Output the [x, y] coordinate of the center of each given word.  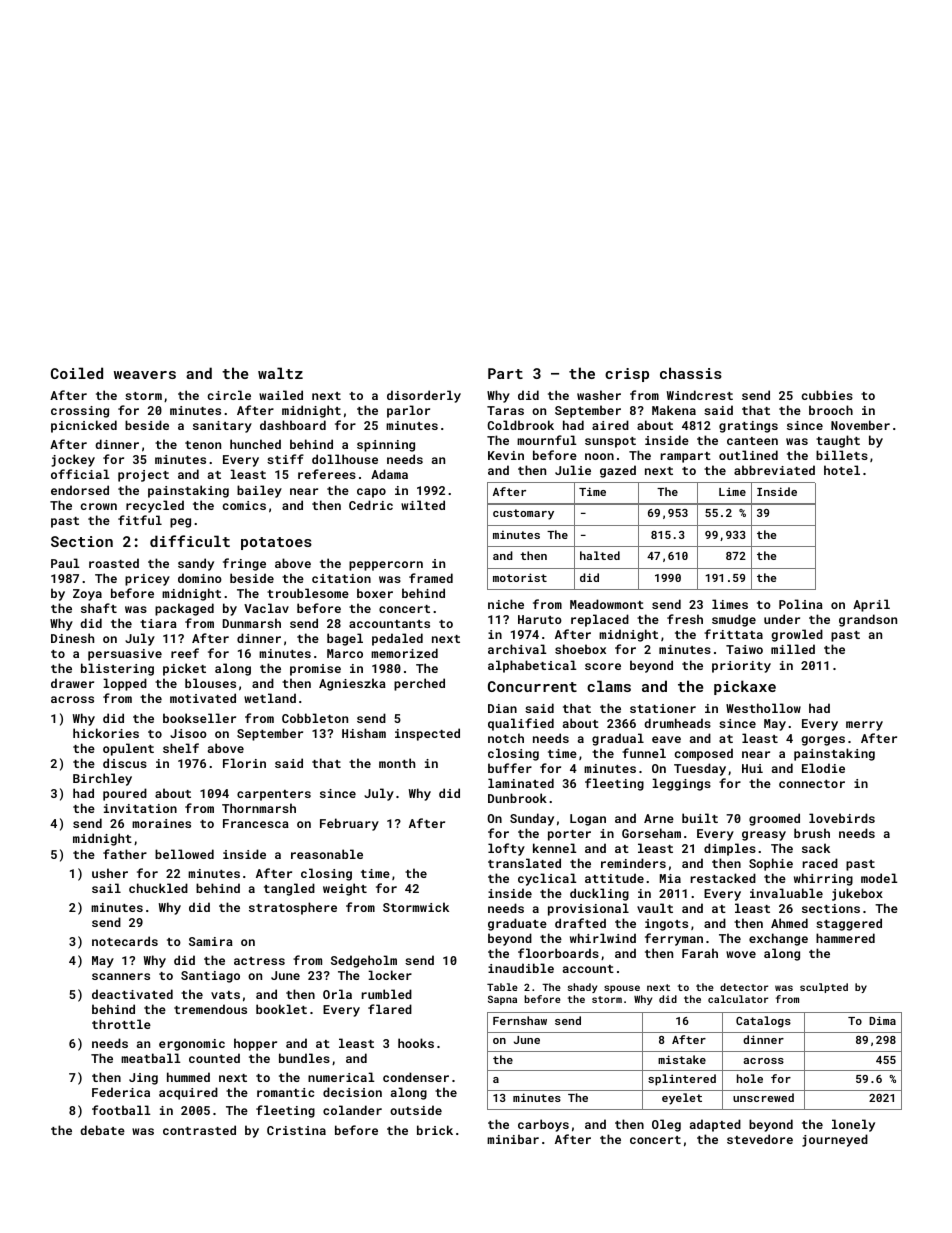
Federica [121, 1092]
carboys [543, 1125]
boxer [375, 593]
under [782, 619]
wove [741, 954]
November [860, 425]
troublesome [308, 593]
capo [371, 493]
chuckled [158, 888]
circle [229, 395]
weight [345, 889]
